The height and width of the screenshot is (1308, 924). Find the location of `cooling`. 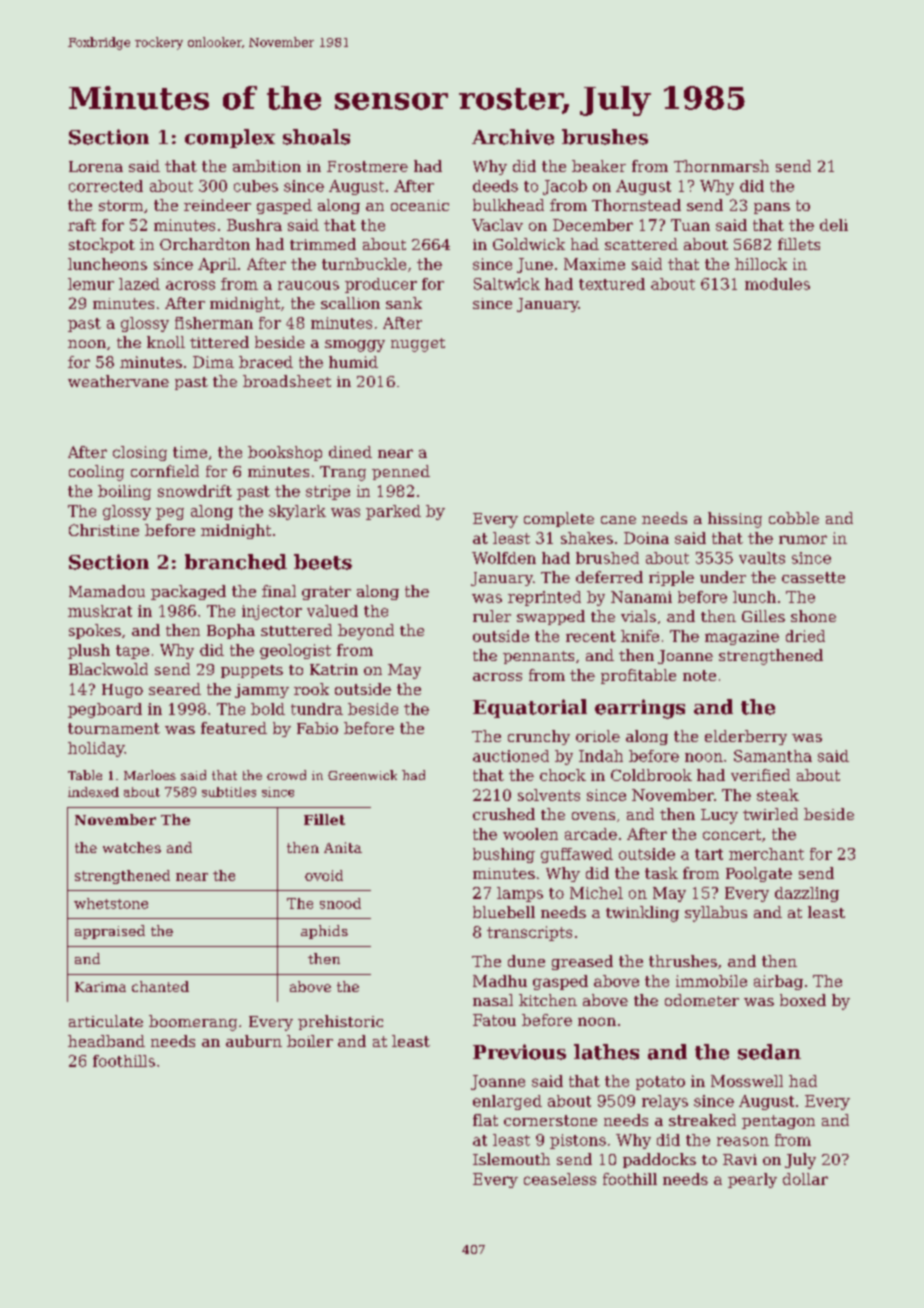

cooling is located at coordinates (96, 473).
